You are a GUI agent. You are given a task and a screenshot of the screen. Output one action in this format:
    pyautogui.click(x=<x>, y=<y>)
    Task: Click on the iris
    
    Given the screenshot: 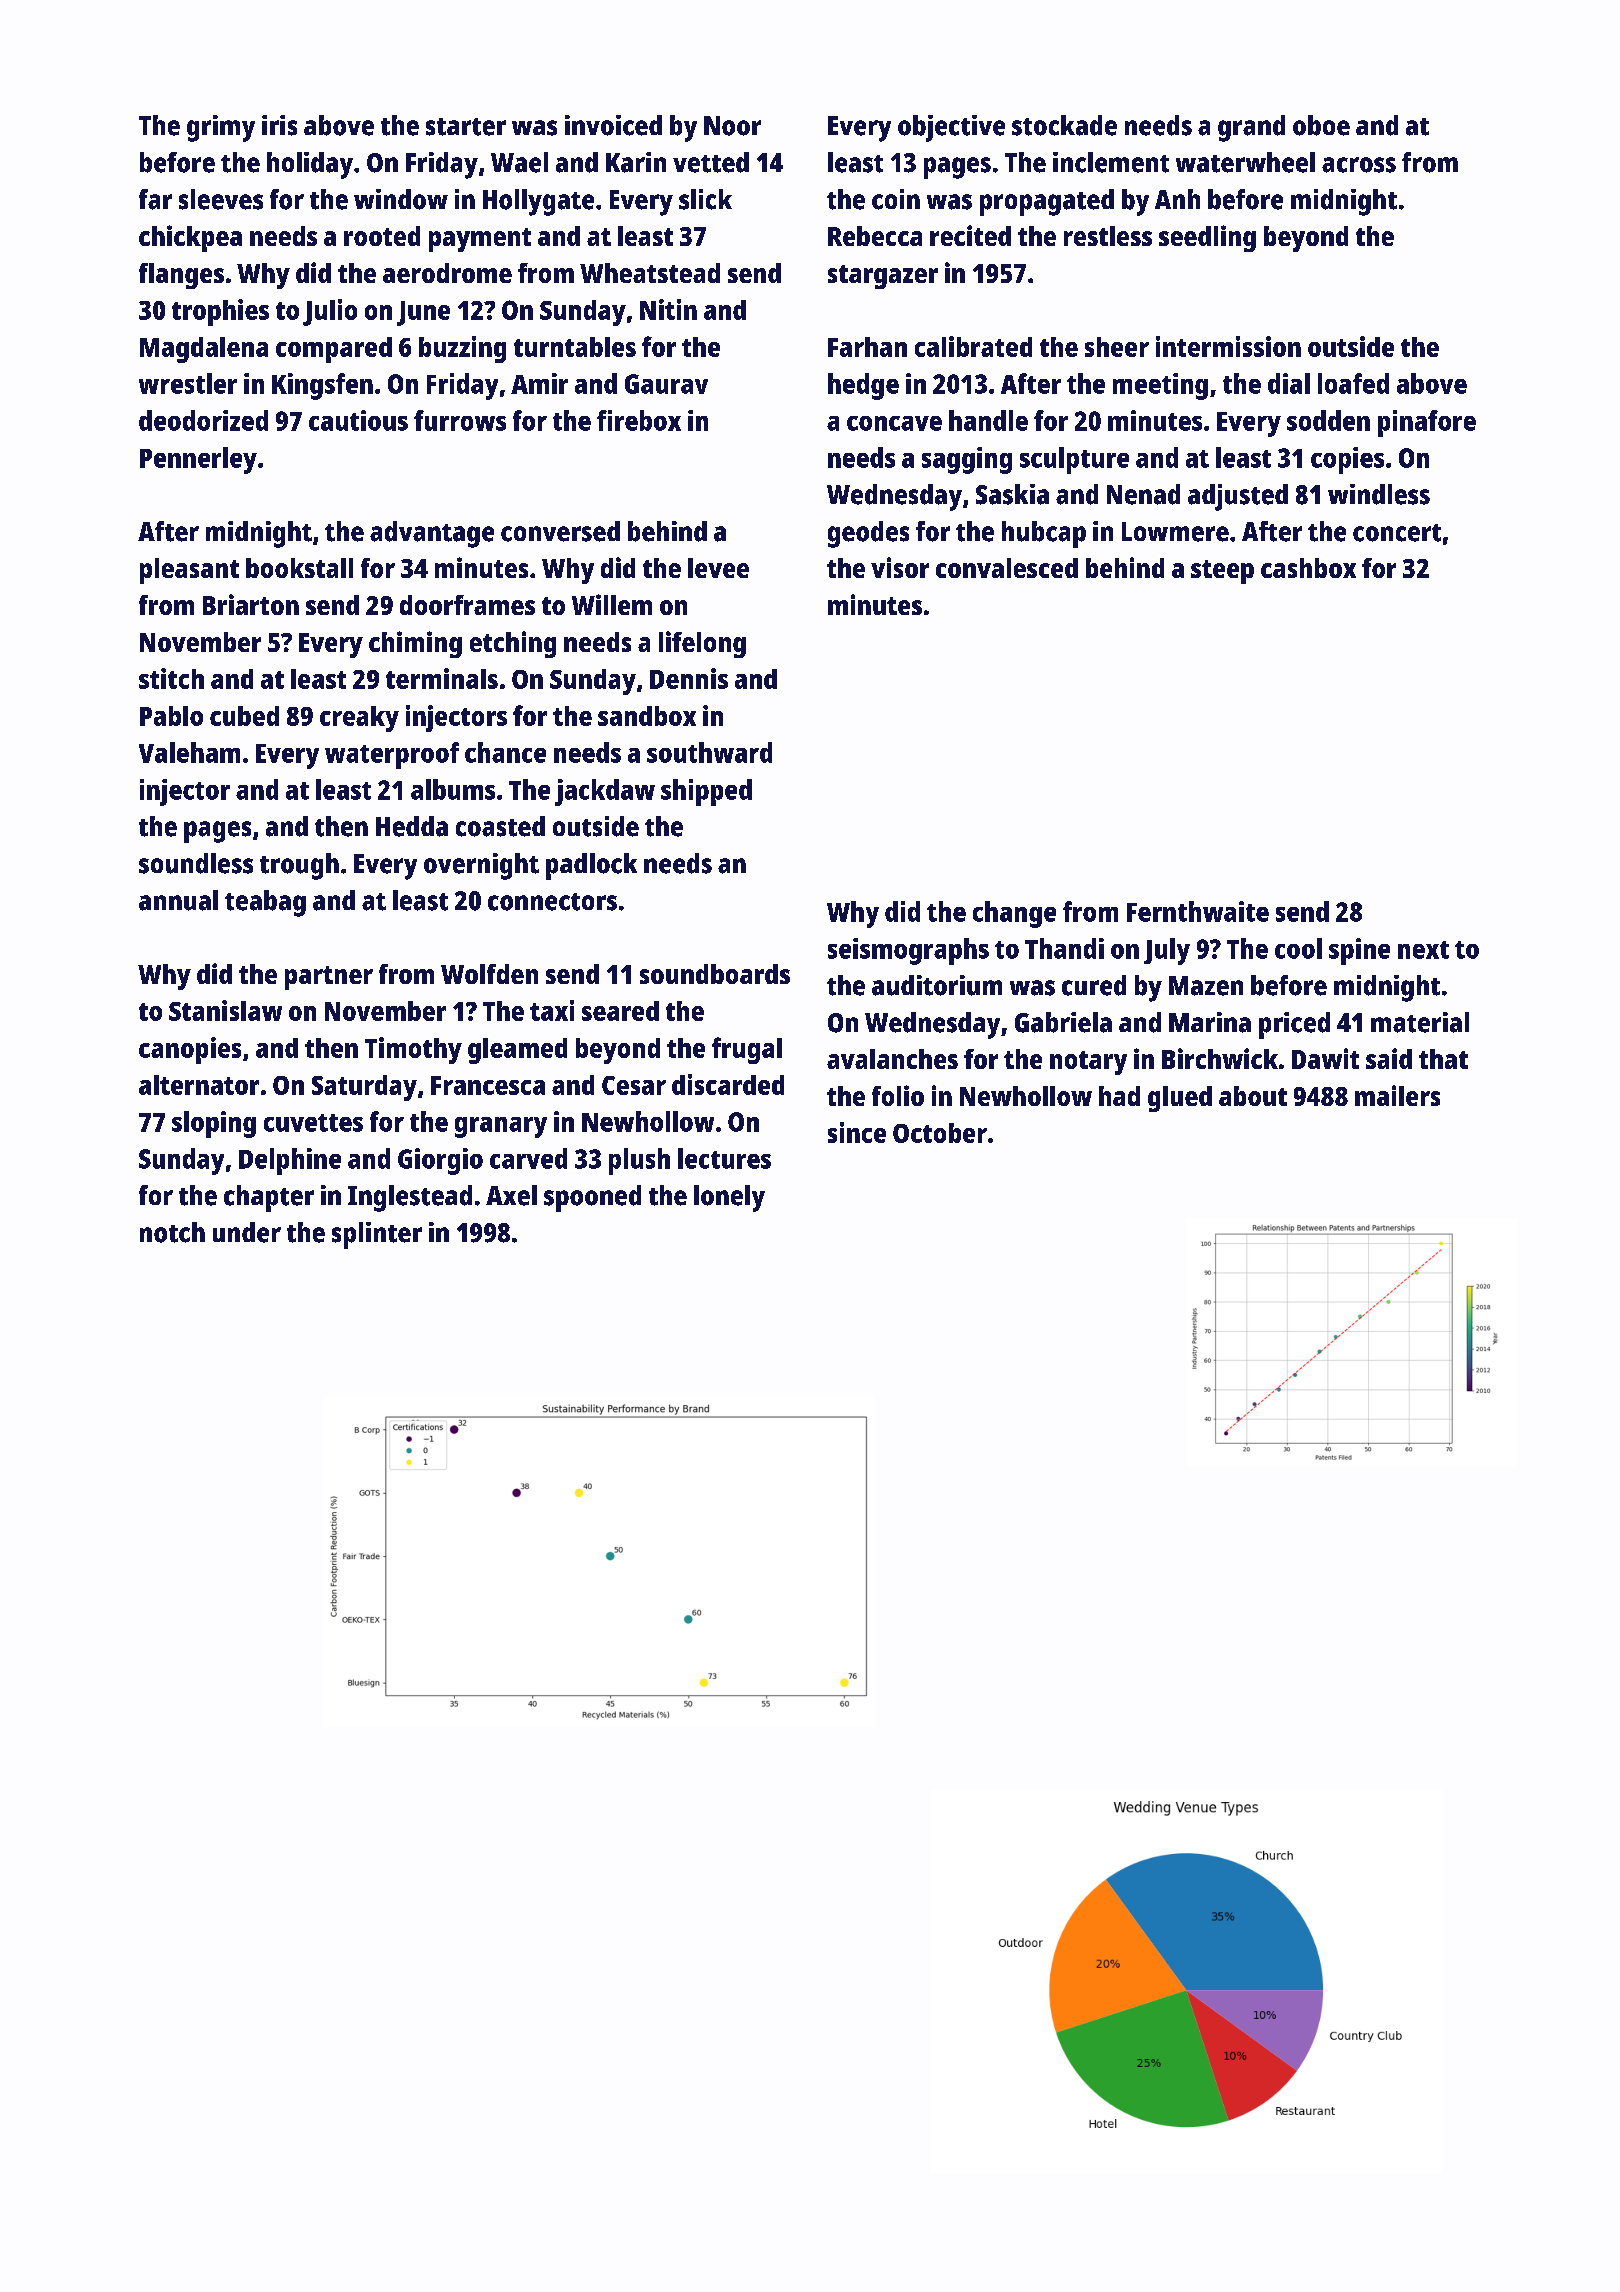 What is the action you would take?
    pyautogui.click(x=279, y=125)
